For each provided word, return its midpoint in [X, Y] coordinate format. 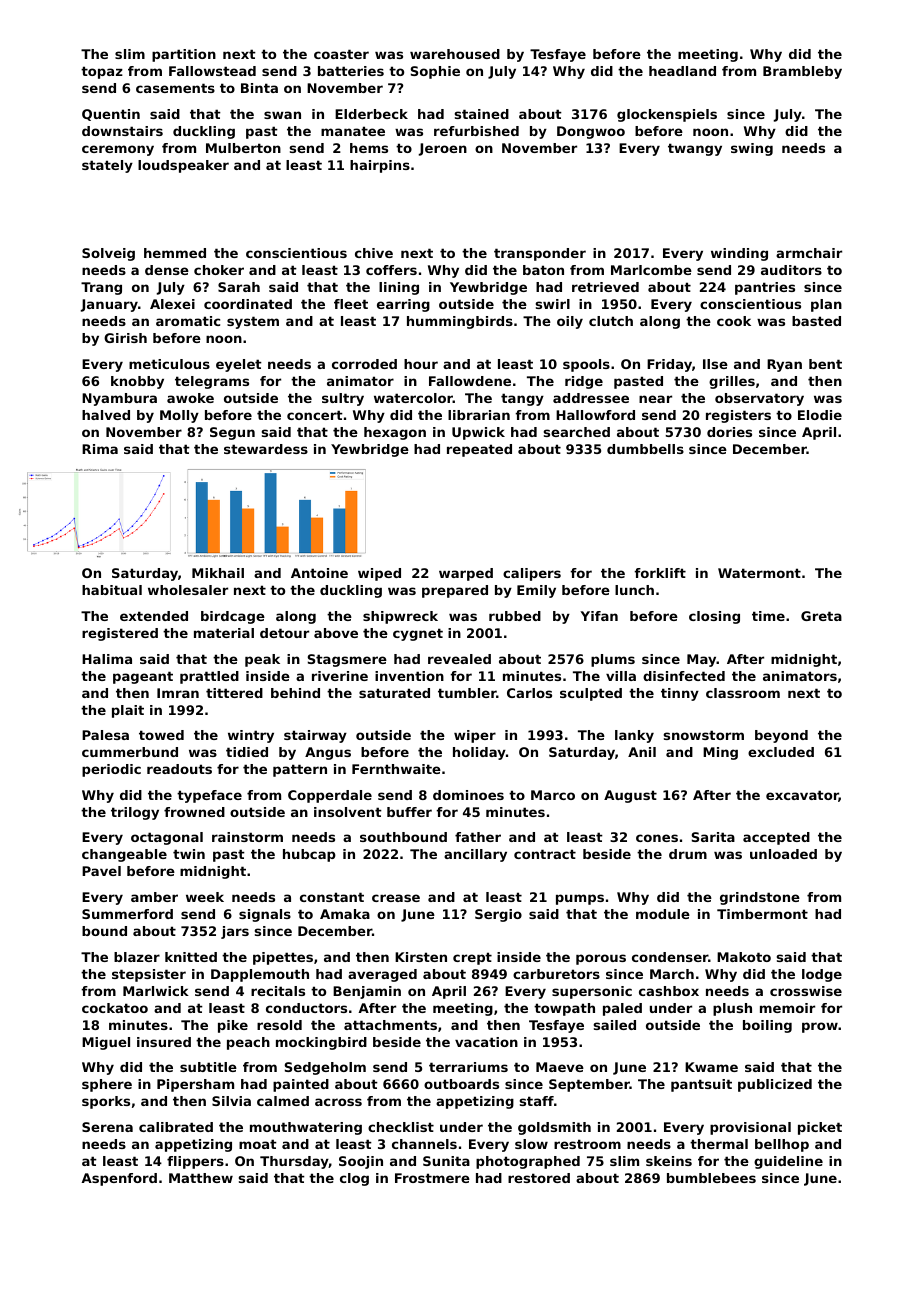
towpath [564, 1009]
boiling [767, 1026]
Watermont [759, 573]
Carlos [529, 693]
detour [284, 633]
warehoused [455, 54]
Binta [259, 88]
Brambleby [802, 72]
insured [164, 1042]
